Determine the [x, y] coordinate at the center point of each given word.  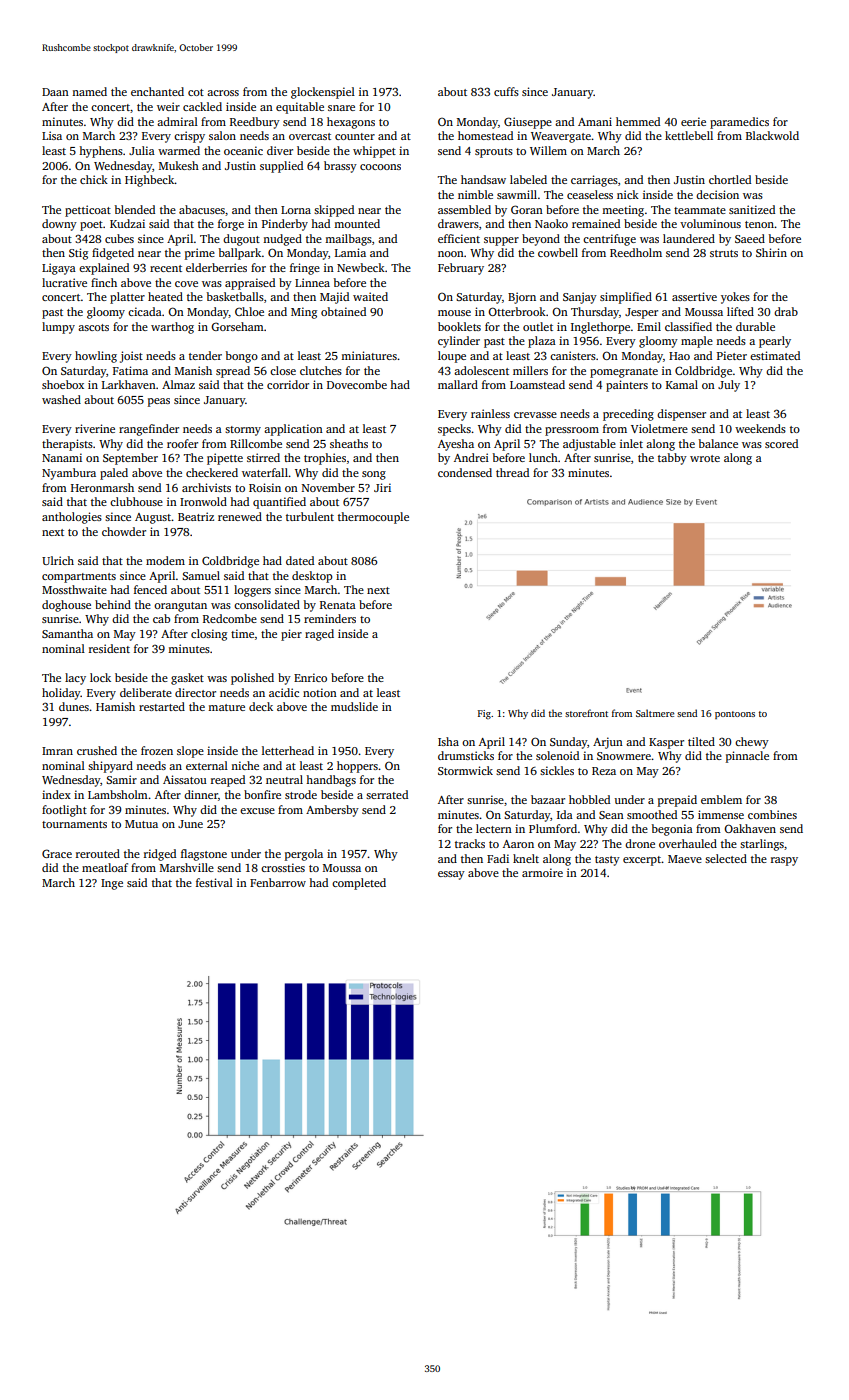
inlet [631, 443]
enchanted [157, 91]
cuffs [506, 91]
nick [628, 194]
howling [96, 357]
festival [214, 882]
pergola [304, 855]
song [374, 475]
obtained [343, 311]
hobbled [589, 799]
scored [781, 443]
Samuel [201, 575]
